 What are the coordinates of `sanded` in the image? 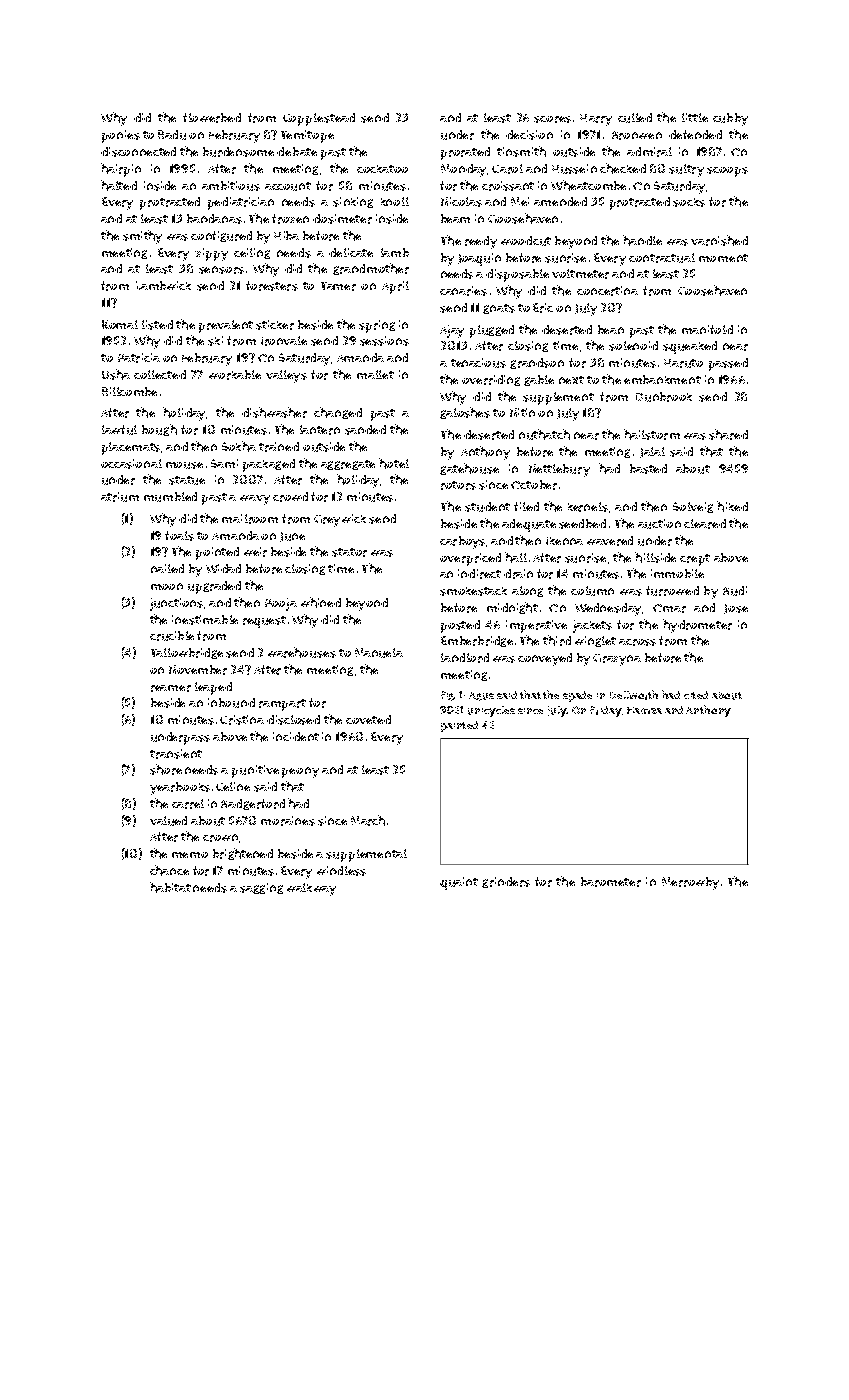 It's located at (365, 430).
